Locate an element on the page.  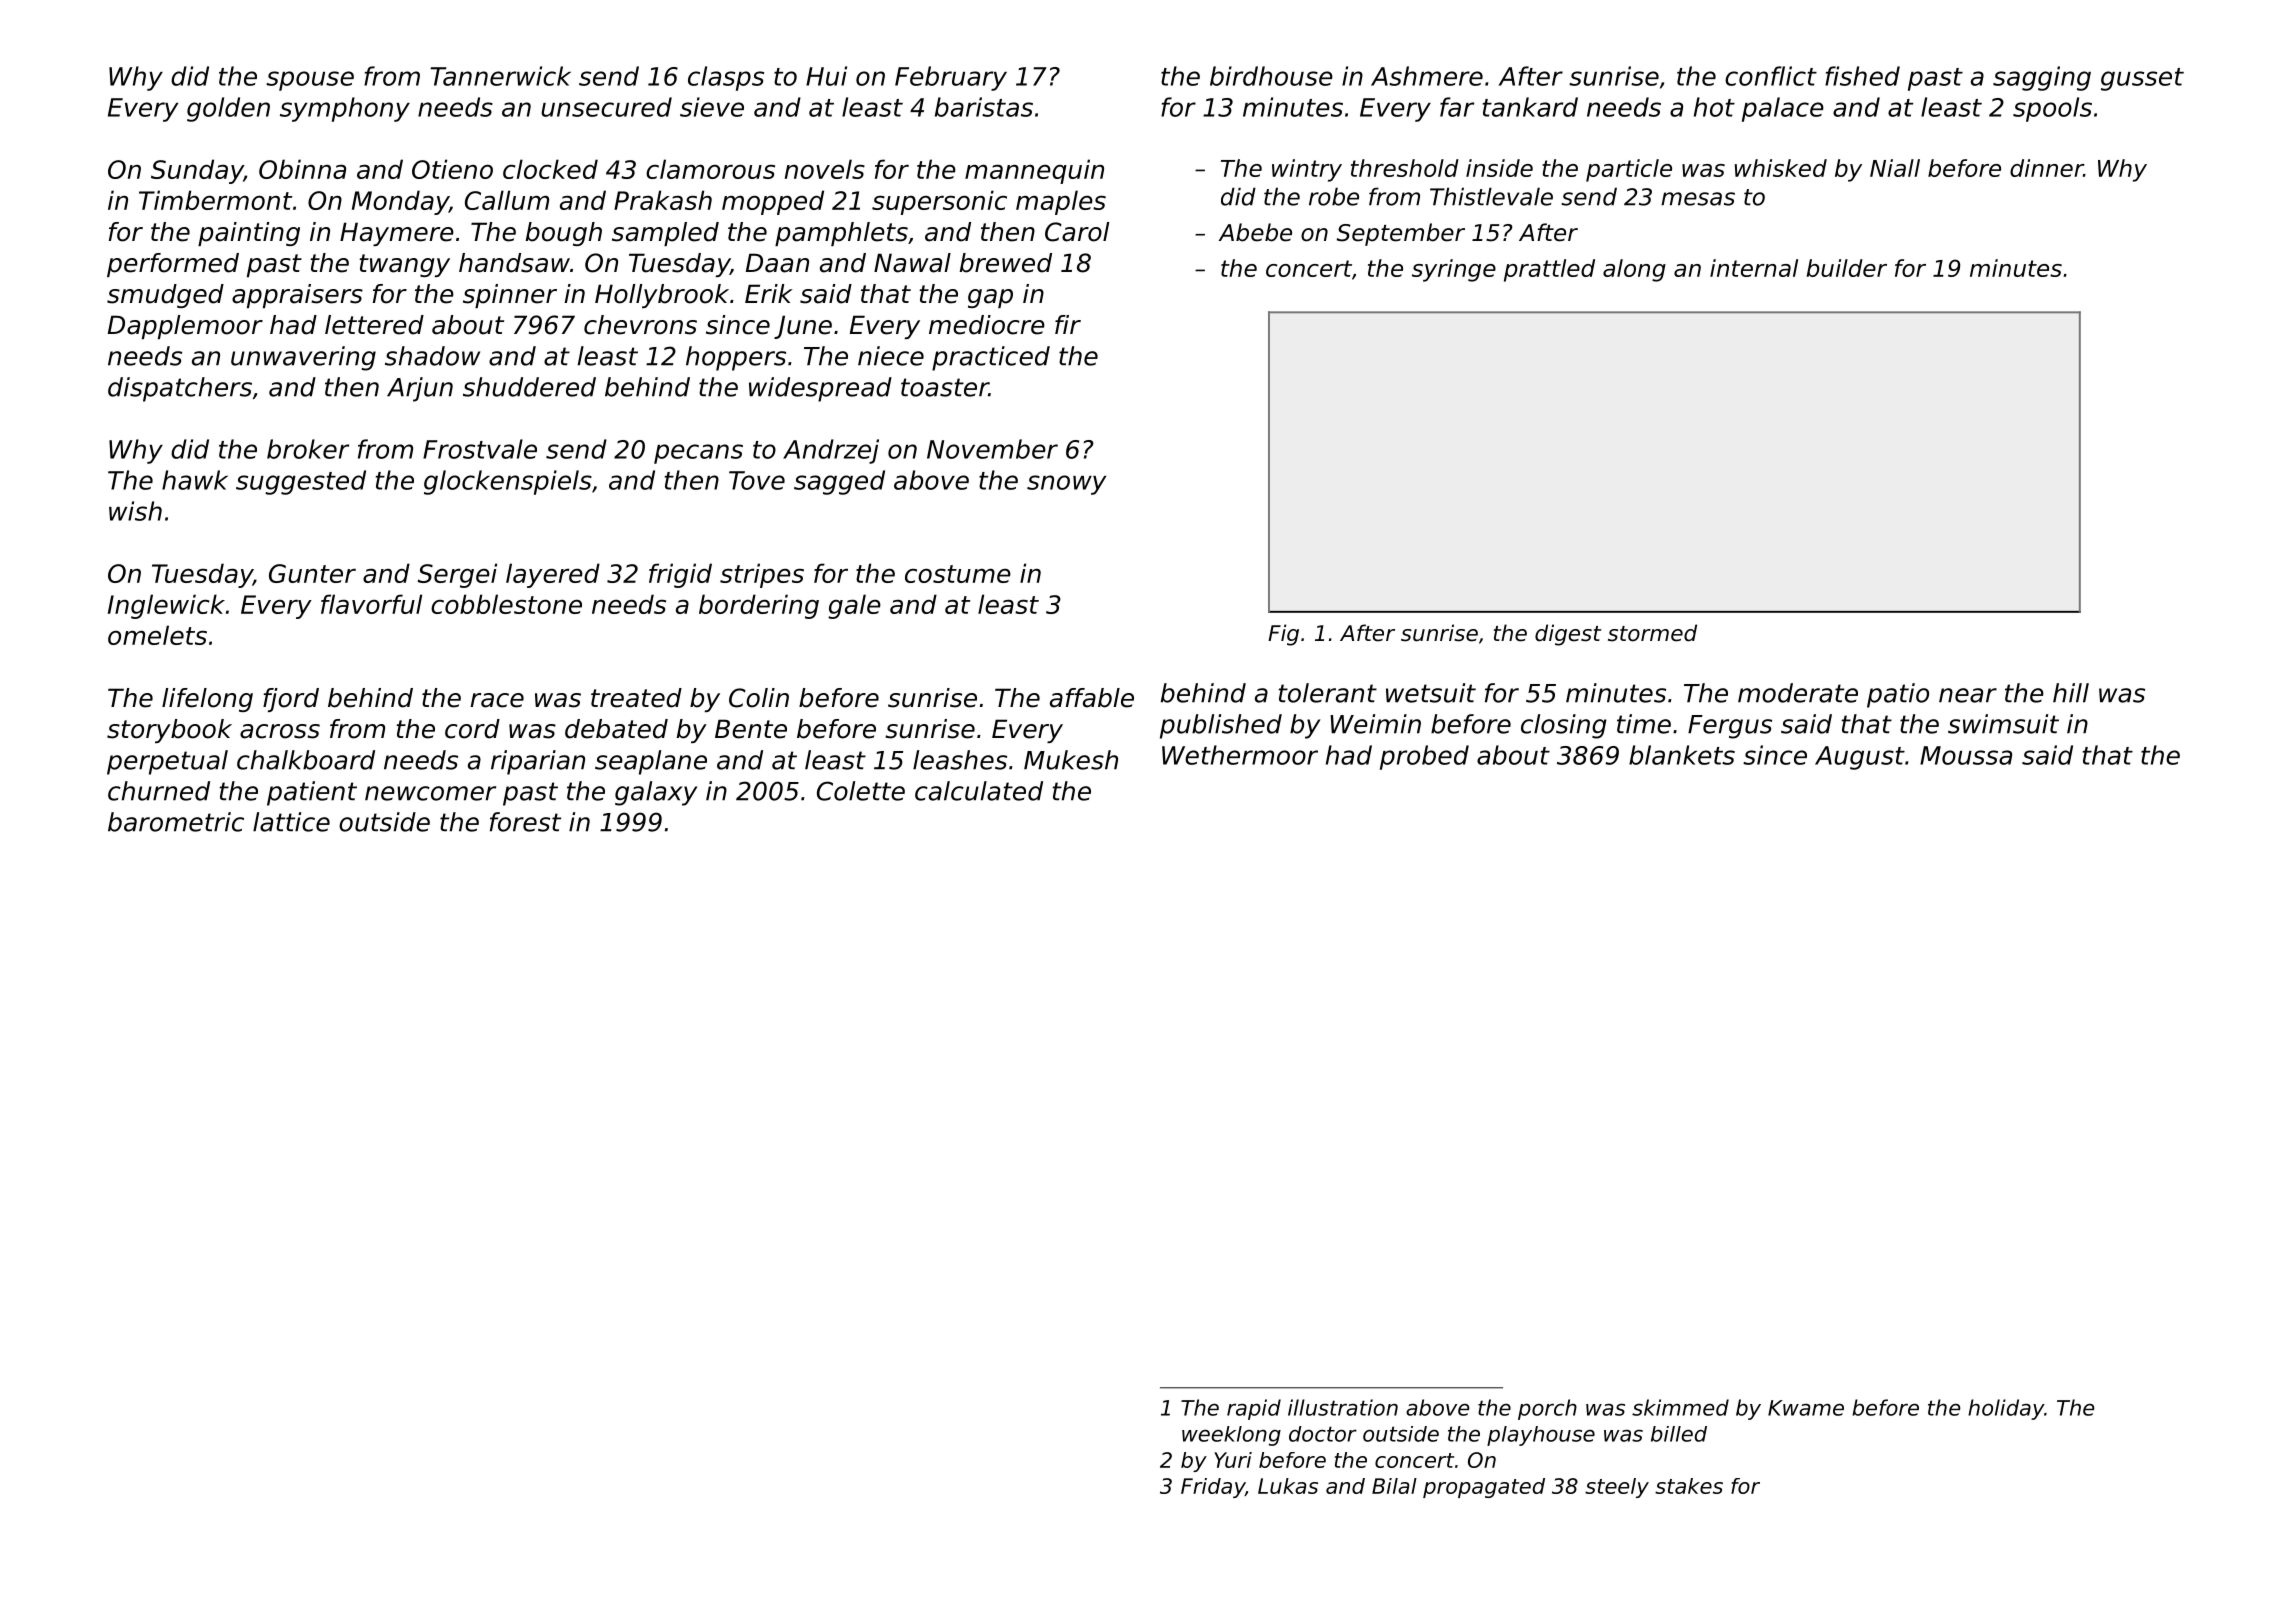
costume is located at coordinates (958, 574).
